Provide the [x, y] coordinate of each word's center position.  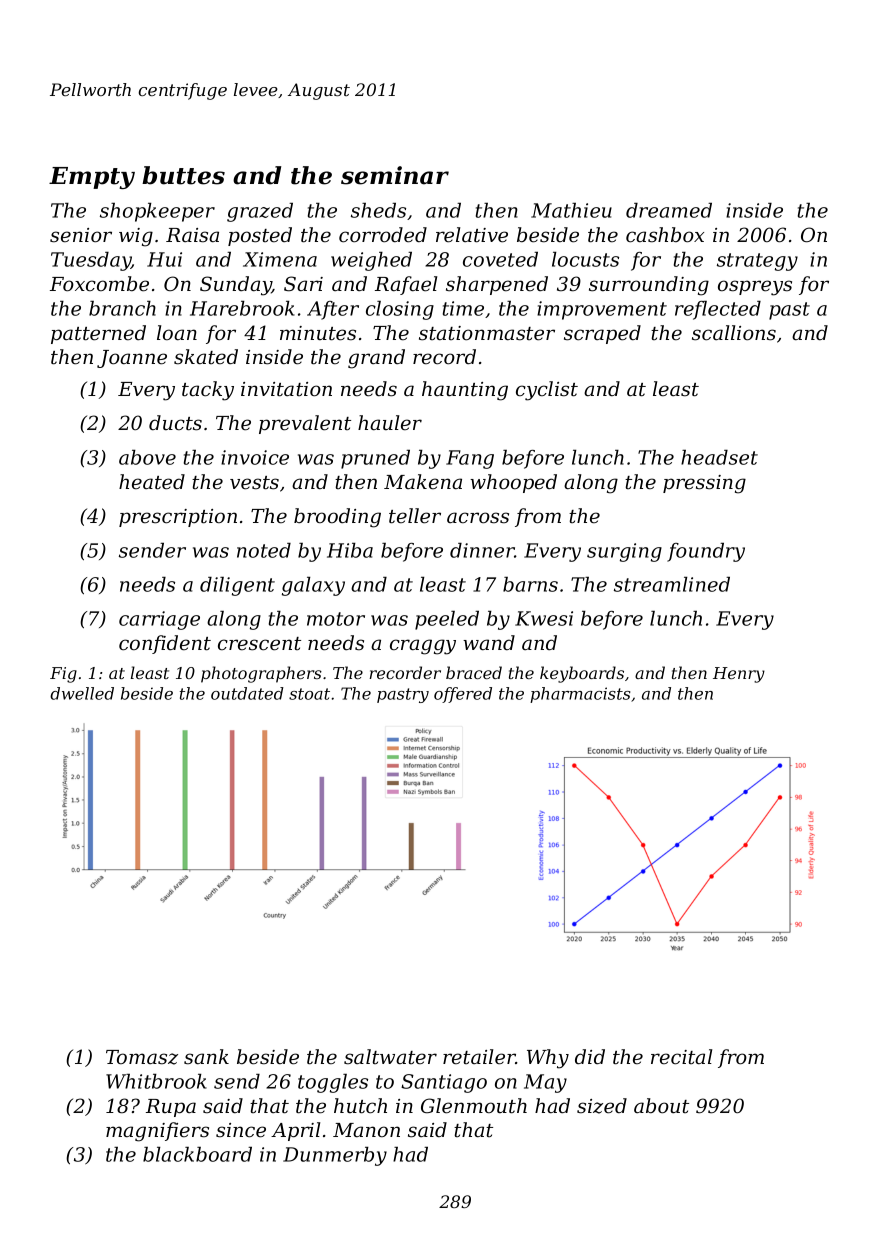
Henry [739, 675]
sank [206, 1057]
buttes [183, 175]
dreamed [669, 210]
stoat [309, 694]
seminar [395, 175]
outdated [247, 693]
